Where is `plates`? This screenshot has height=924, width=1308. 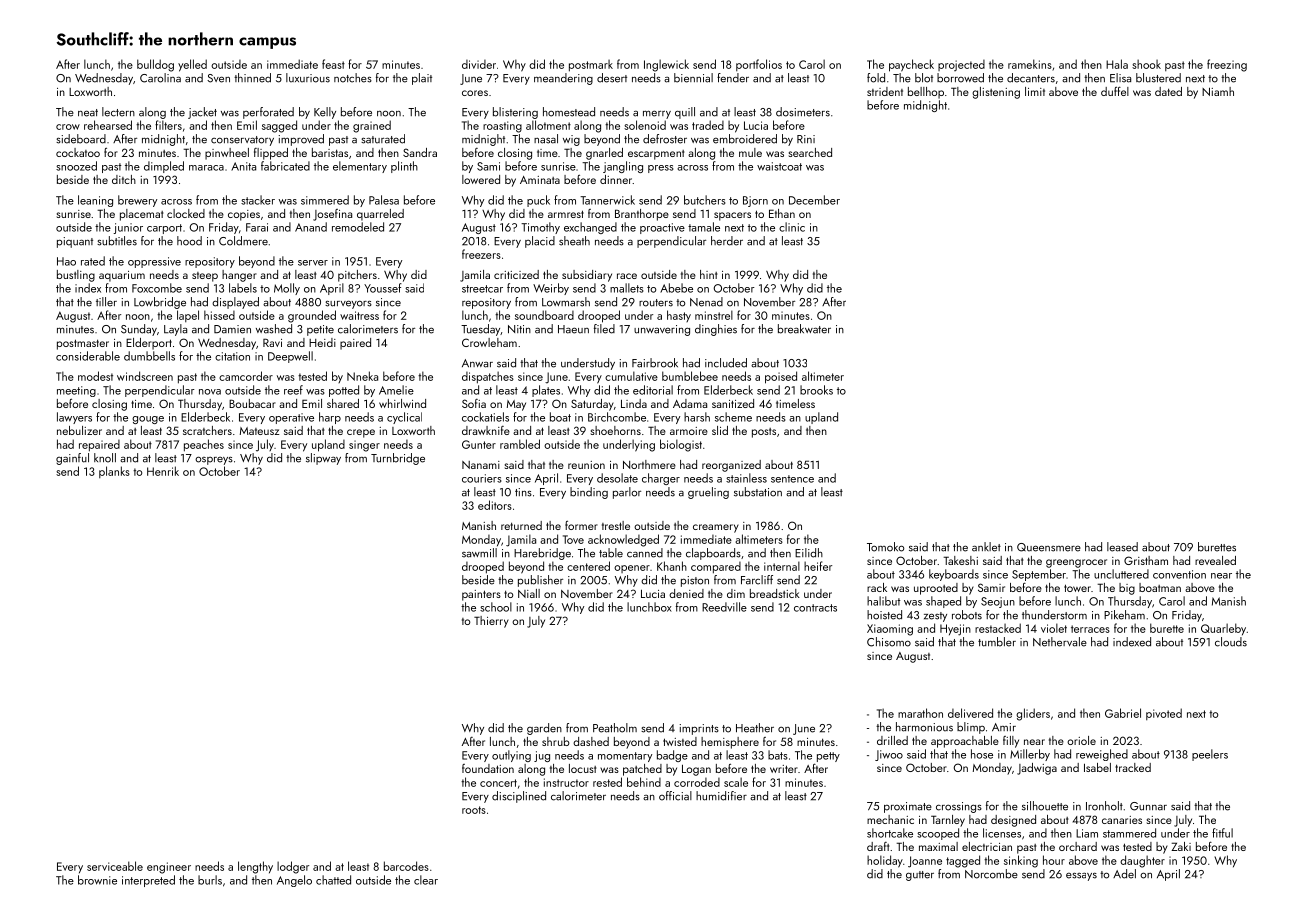
plates is located at coordinates (546, 391).
